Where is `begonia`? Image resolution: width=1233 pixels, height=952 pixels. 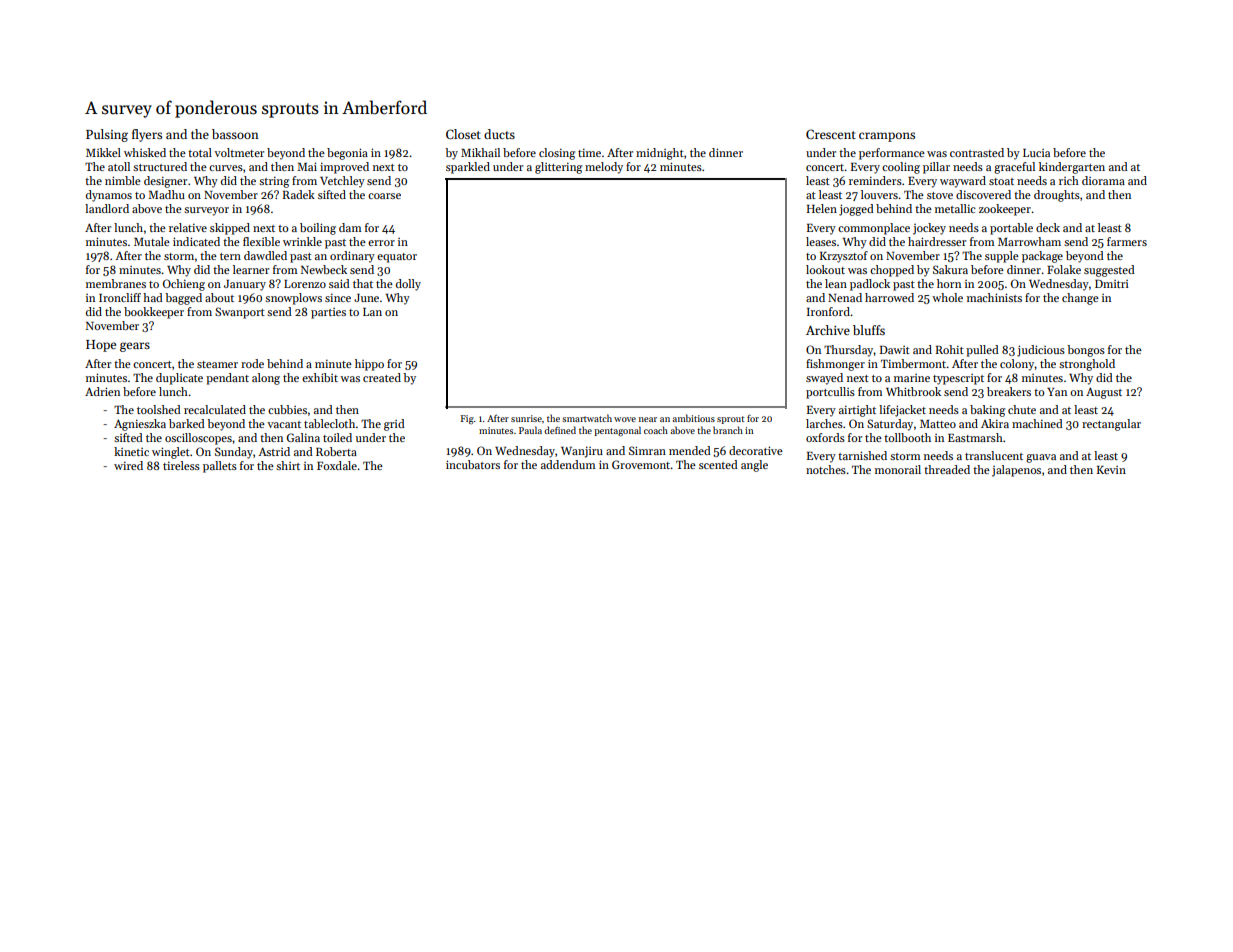 begonia is located at coordinates (347, 154).
